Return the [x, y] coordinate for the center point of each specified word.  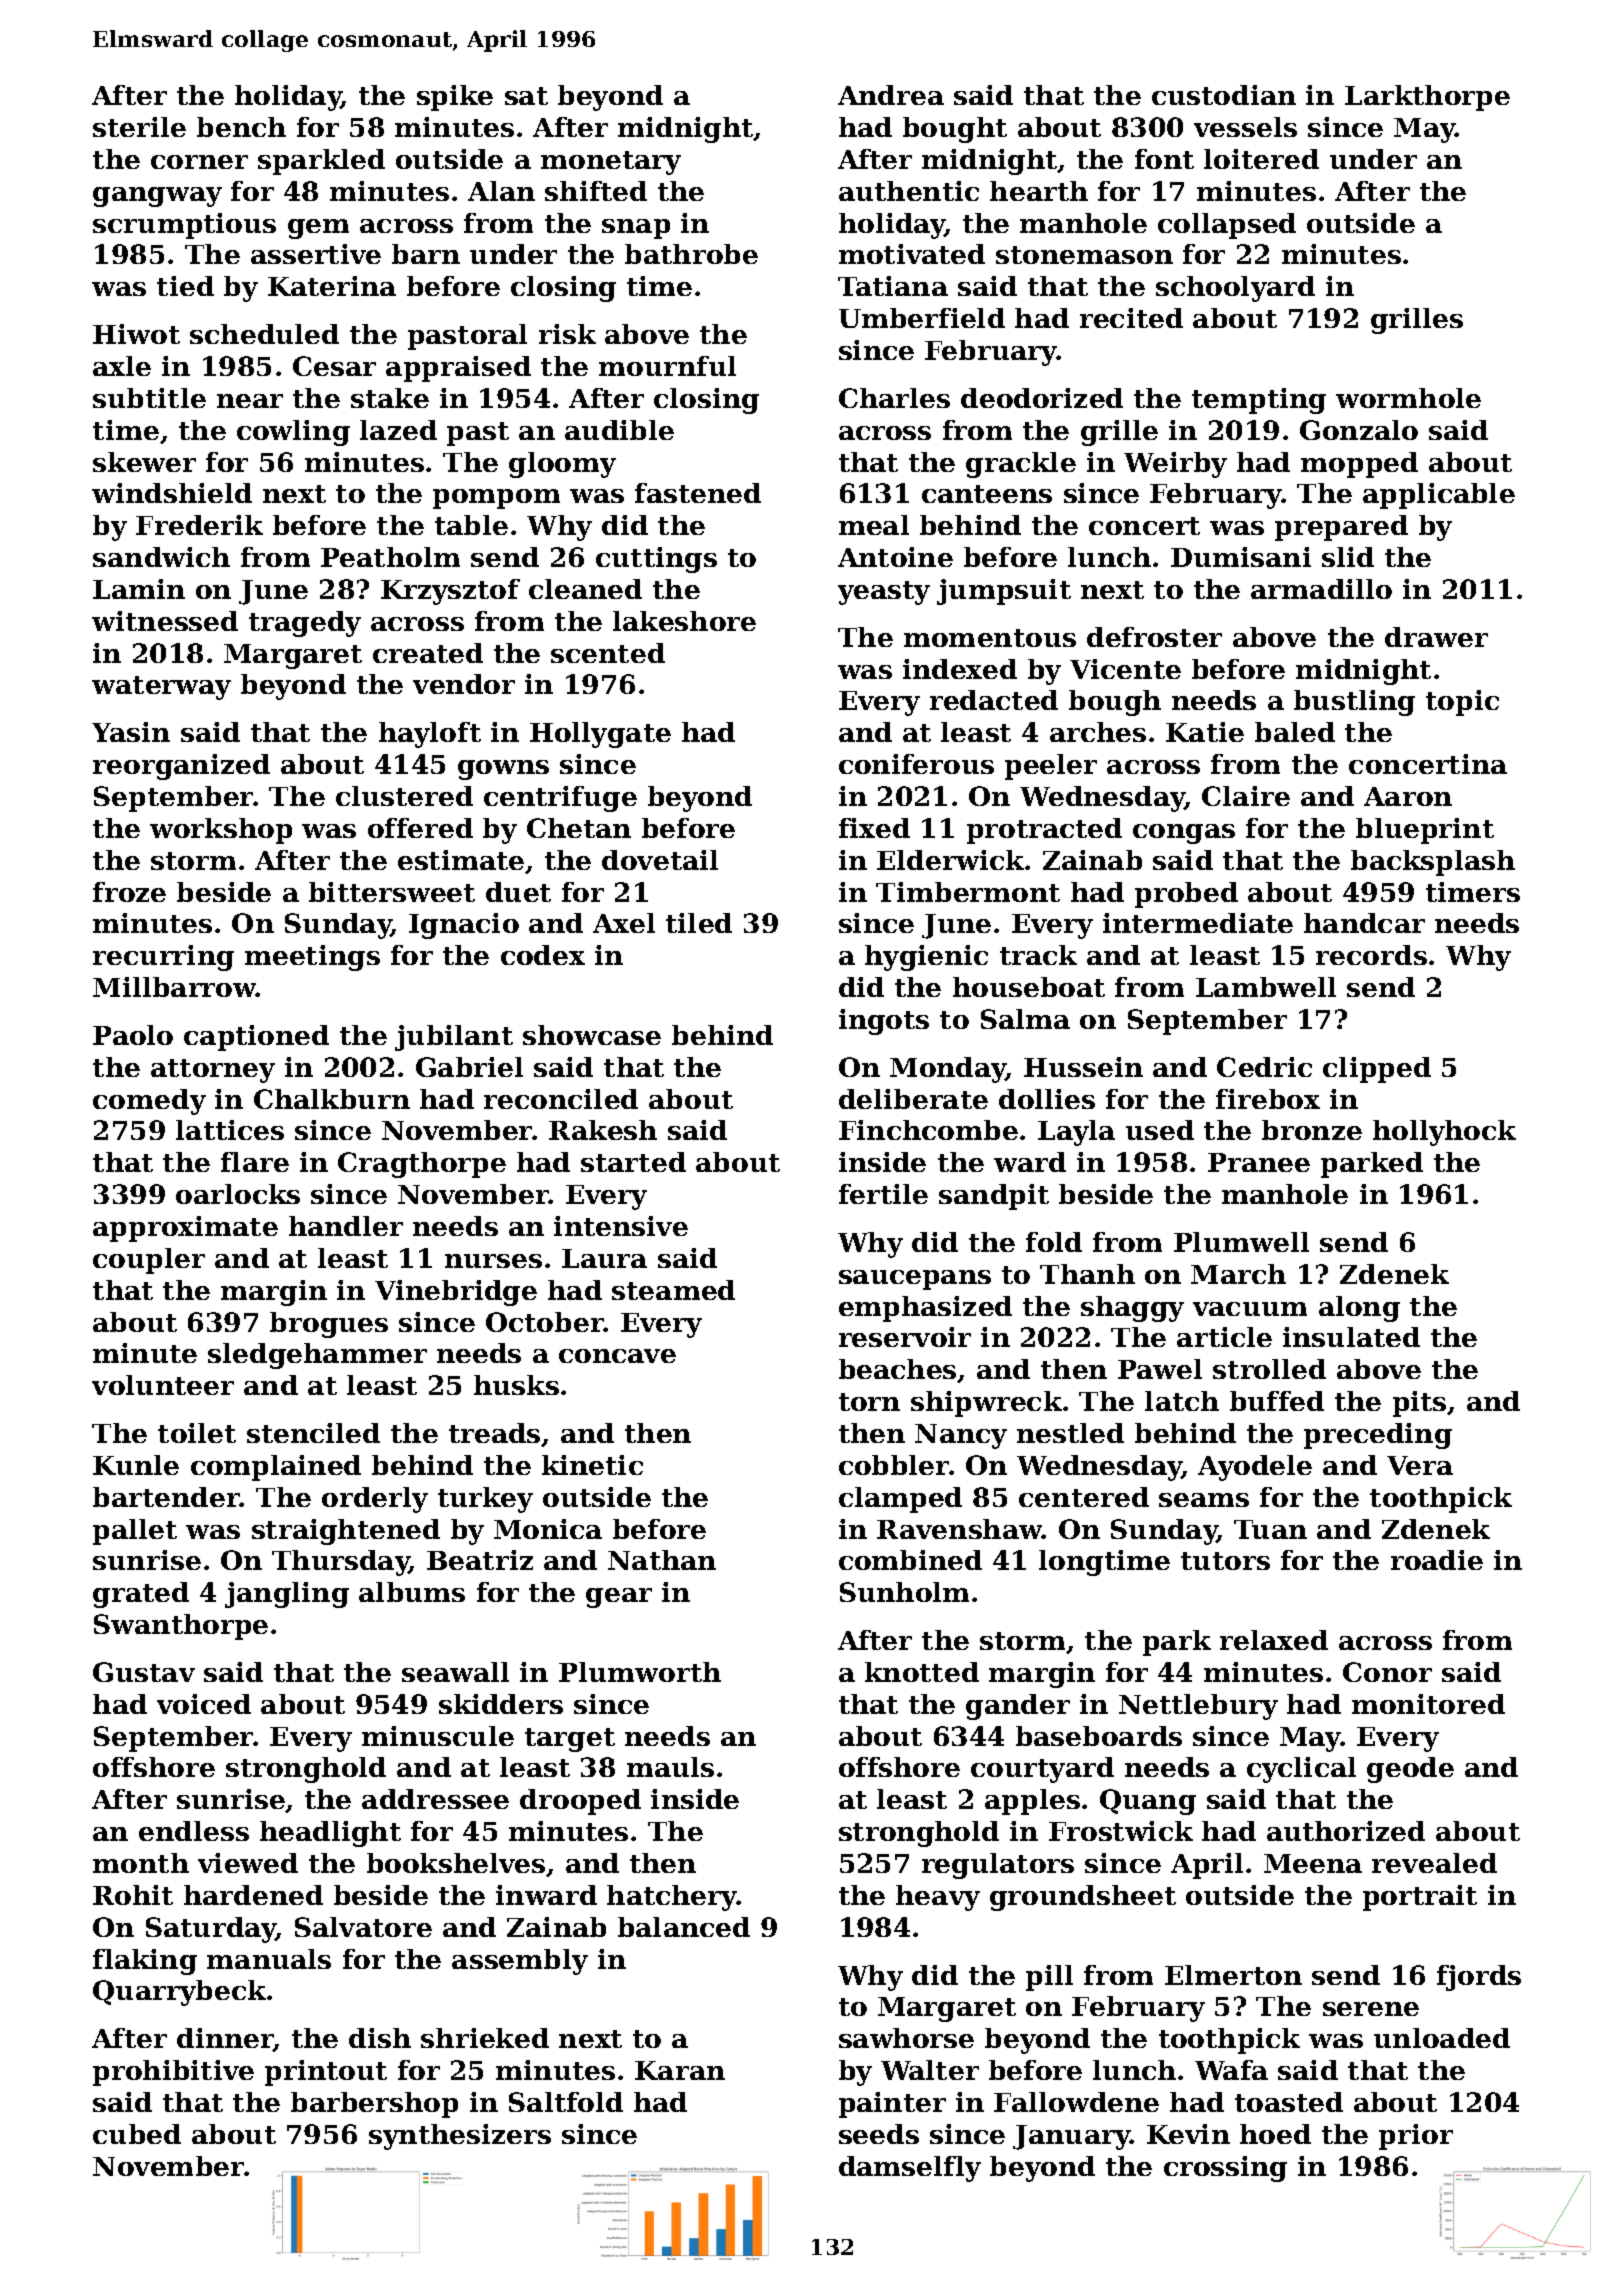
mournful [667, 366]
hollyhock [1444, 1133]
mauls [670, 1767]
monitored [1428, 1704]
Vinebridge [456, 1293]
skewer [144, 462]
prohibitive [173, 2073]
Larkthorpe [1427, 98]
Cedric [1264, 1067]
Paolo [133, 1035]
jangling [287, 1595]
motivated [912, 254]
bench [241, 127]
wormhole [1408, 398]
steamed [673, 1290]
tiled [699, 923]
